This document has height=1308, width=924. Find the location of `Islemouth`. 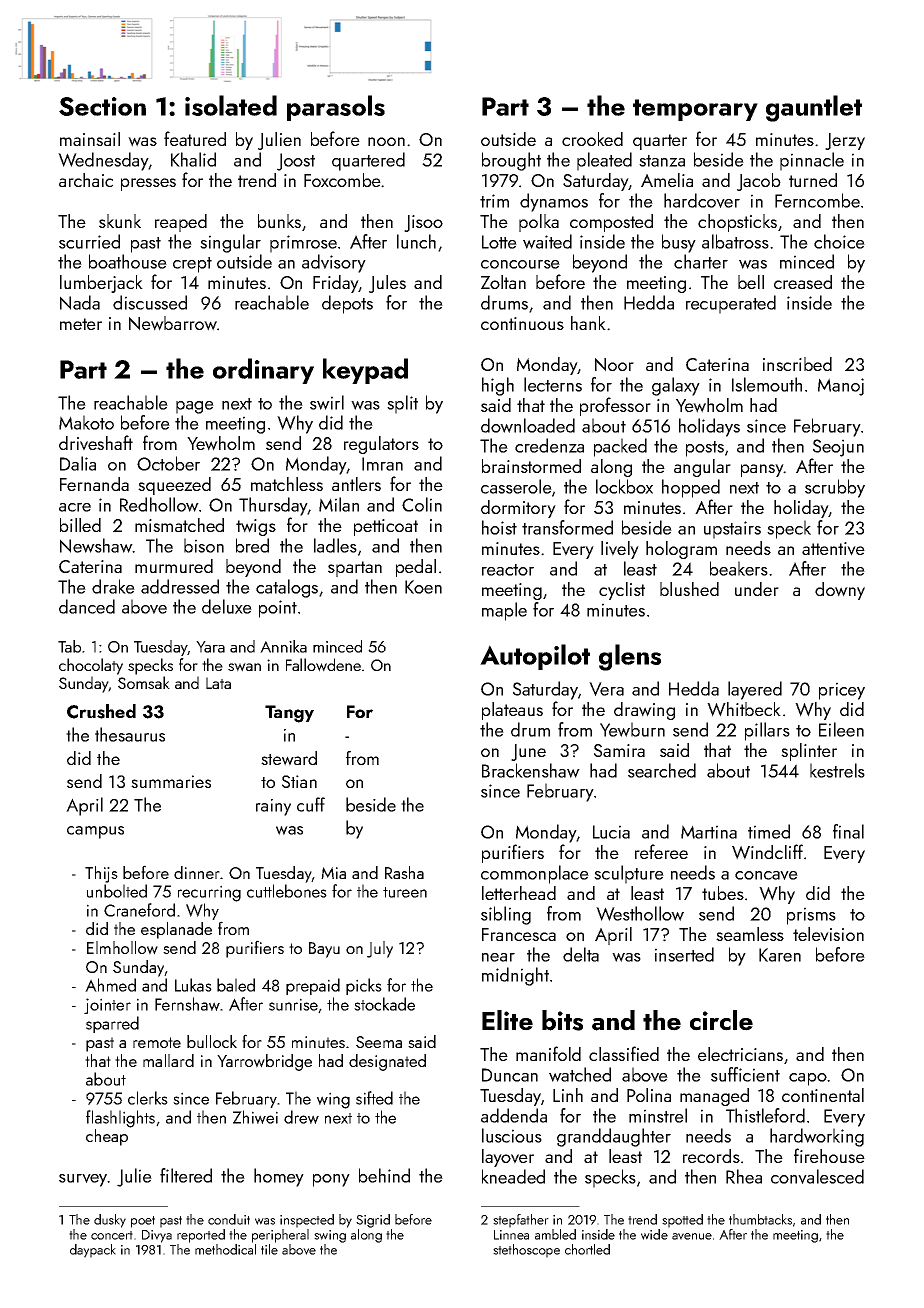

Islemouth is located at coordinates (767, 384).
